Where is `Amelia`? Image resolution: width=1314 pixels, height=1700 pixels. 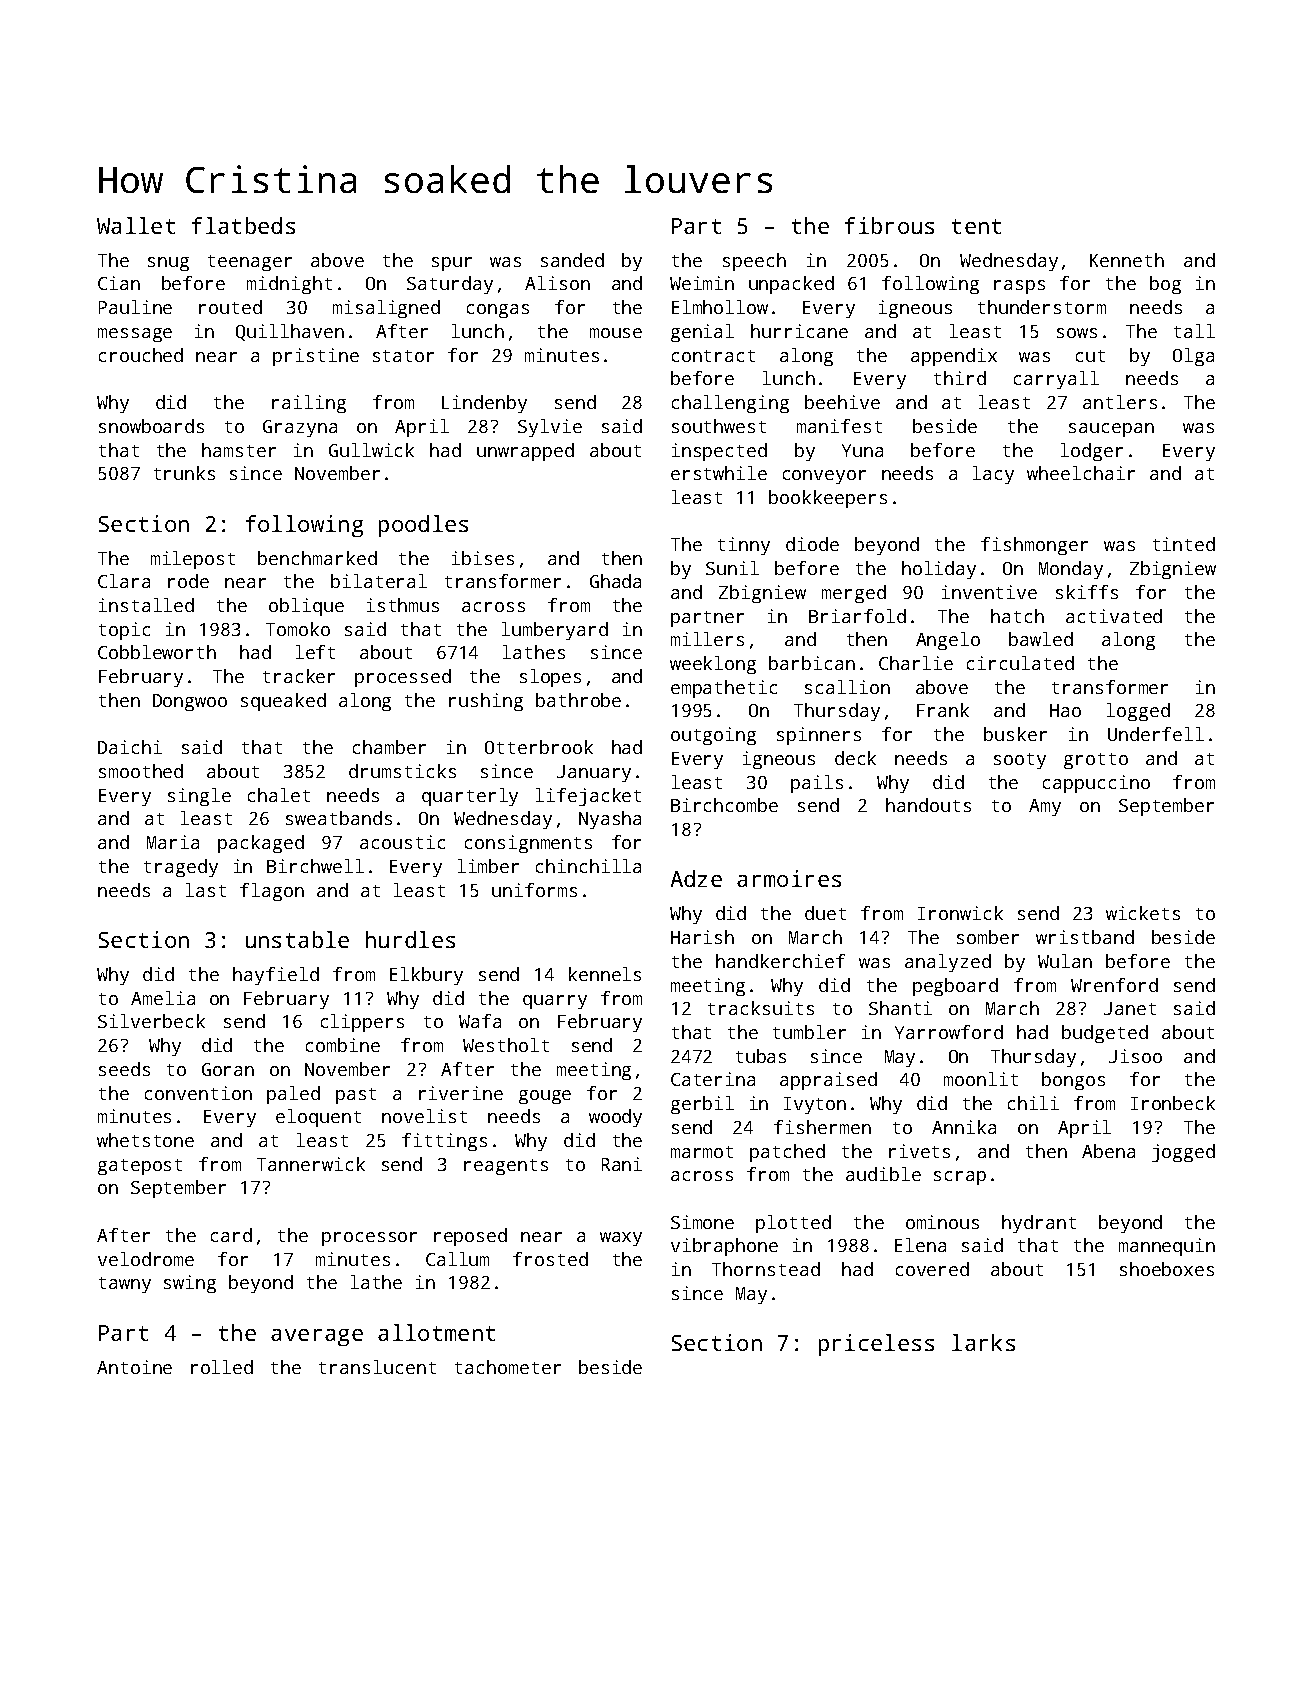 Amelia is located at coordinates (163, 998).
